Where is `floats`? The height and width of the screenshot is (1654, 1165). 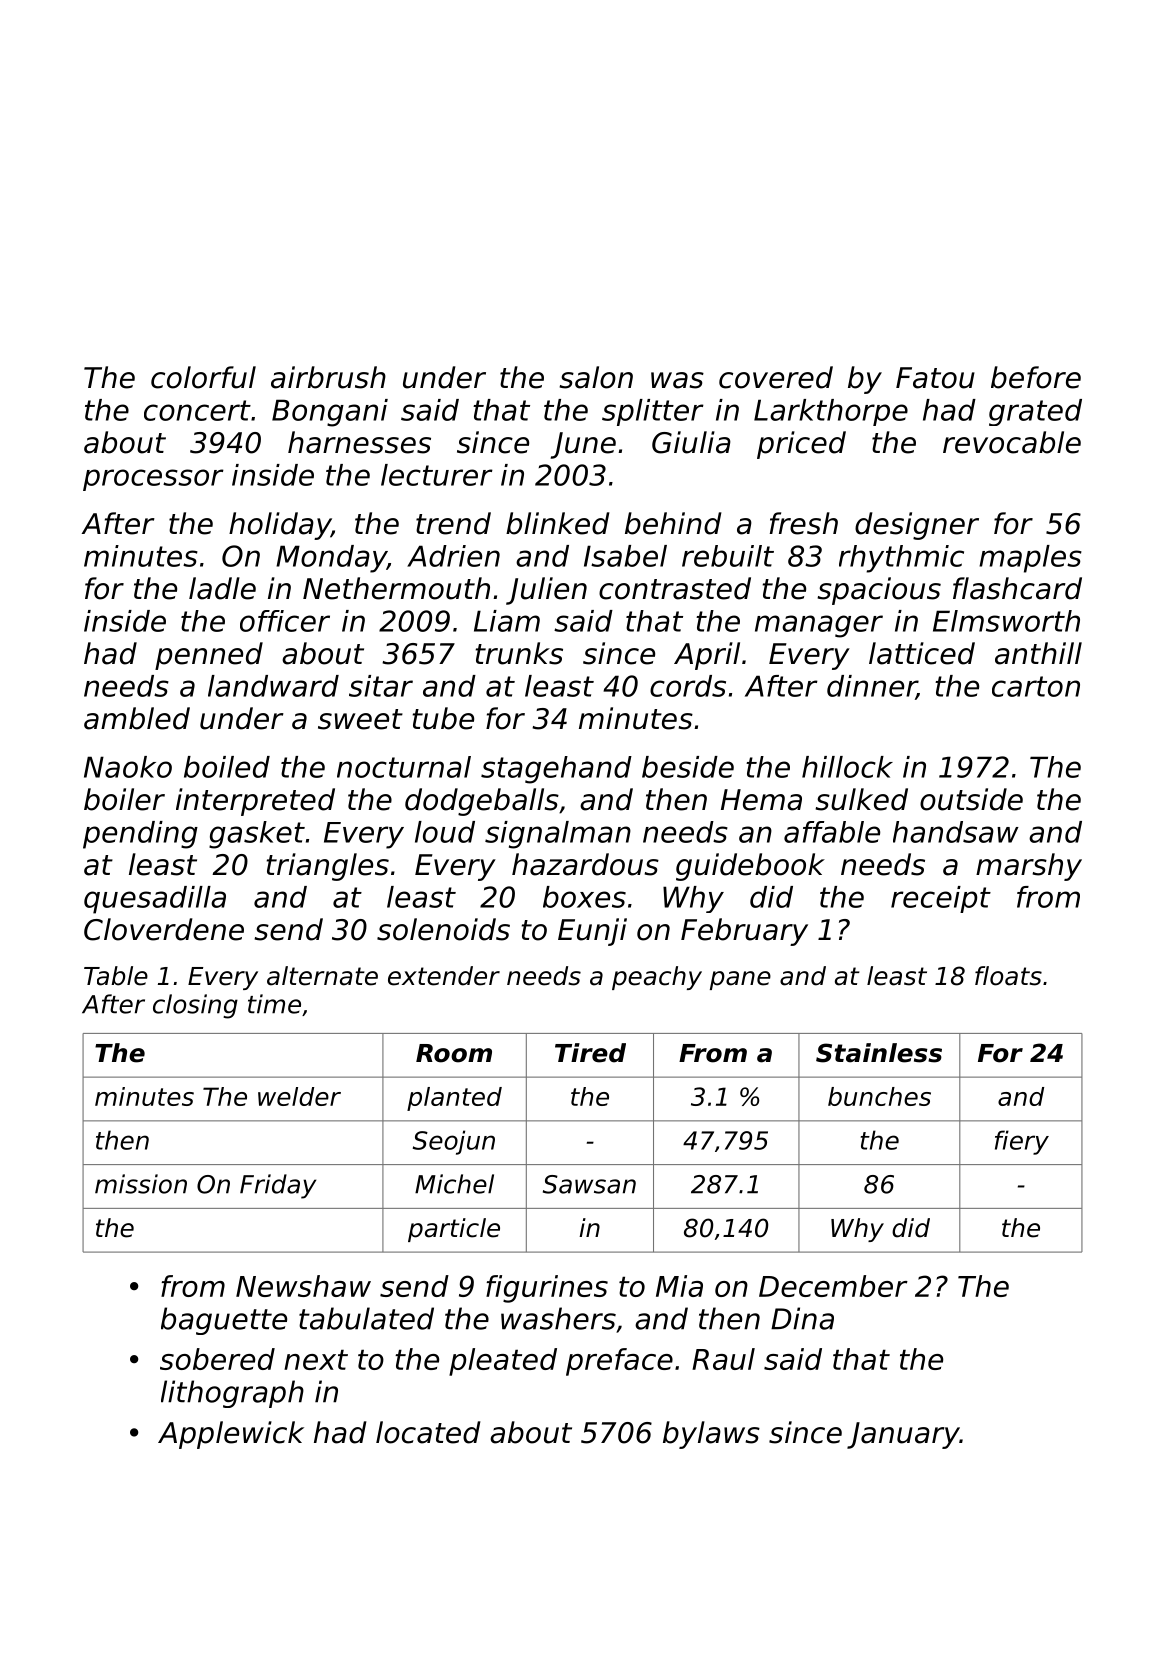
floats is located at coordinates (1008, 976).
